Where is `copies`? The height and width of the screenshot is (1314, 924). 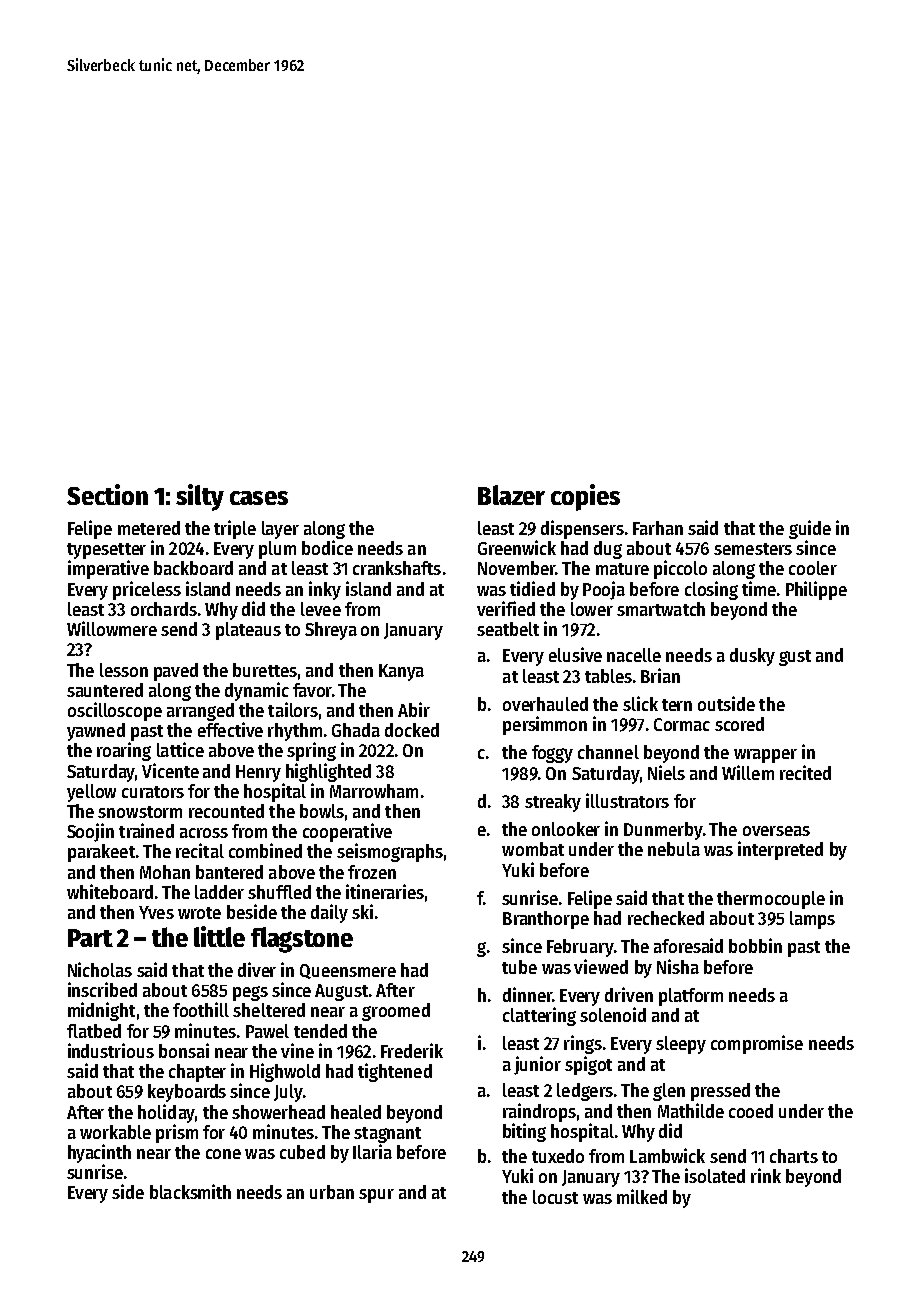
copies is located at coordinates (585, 497).
